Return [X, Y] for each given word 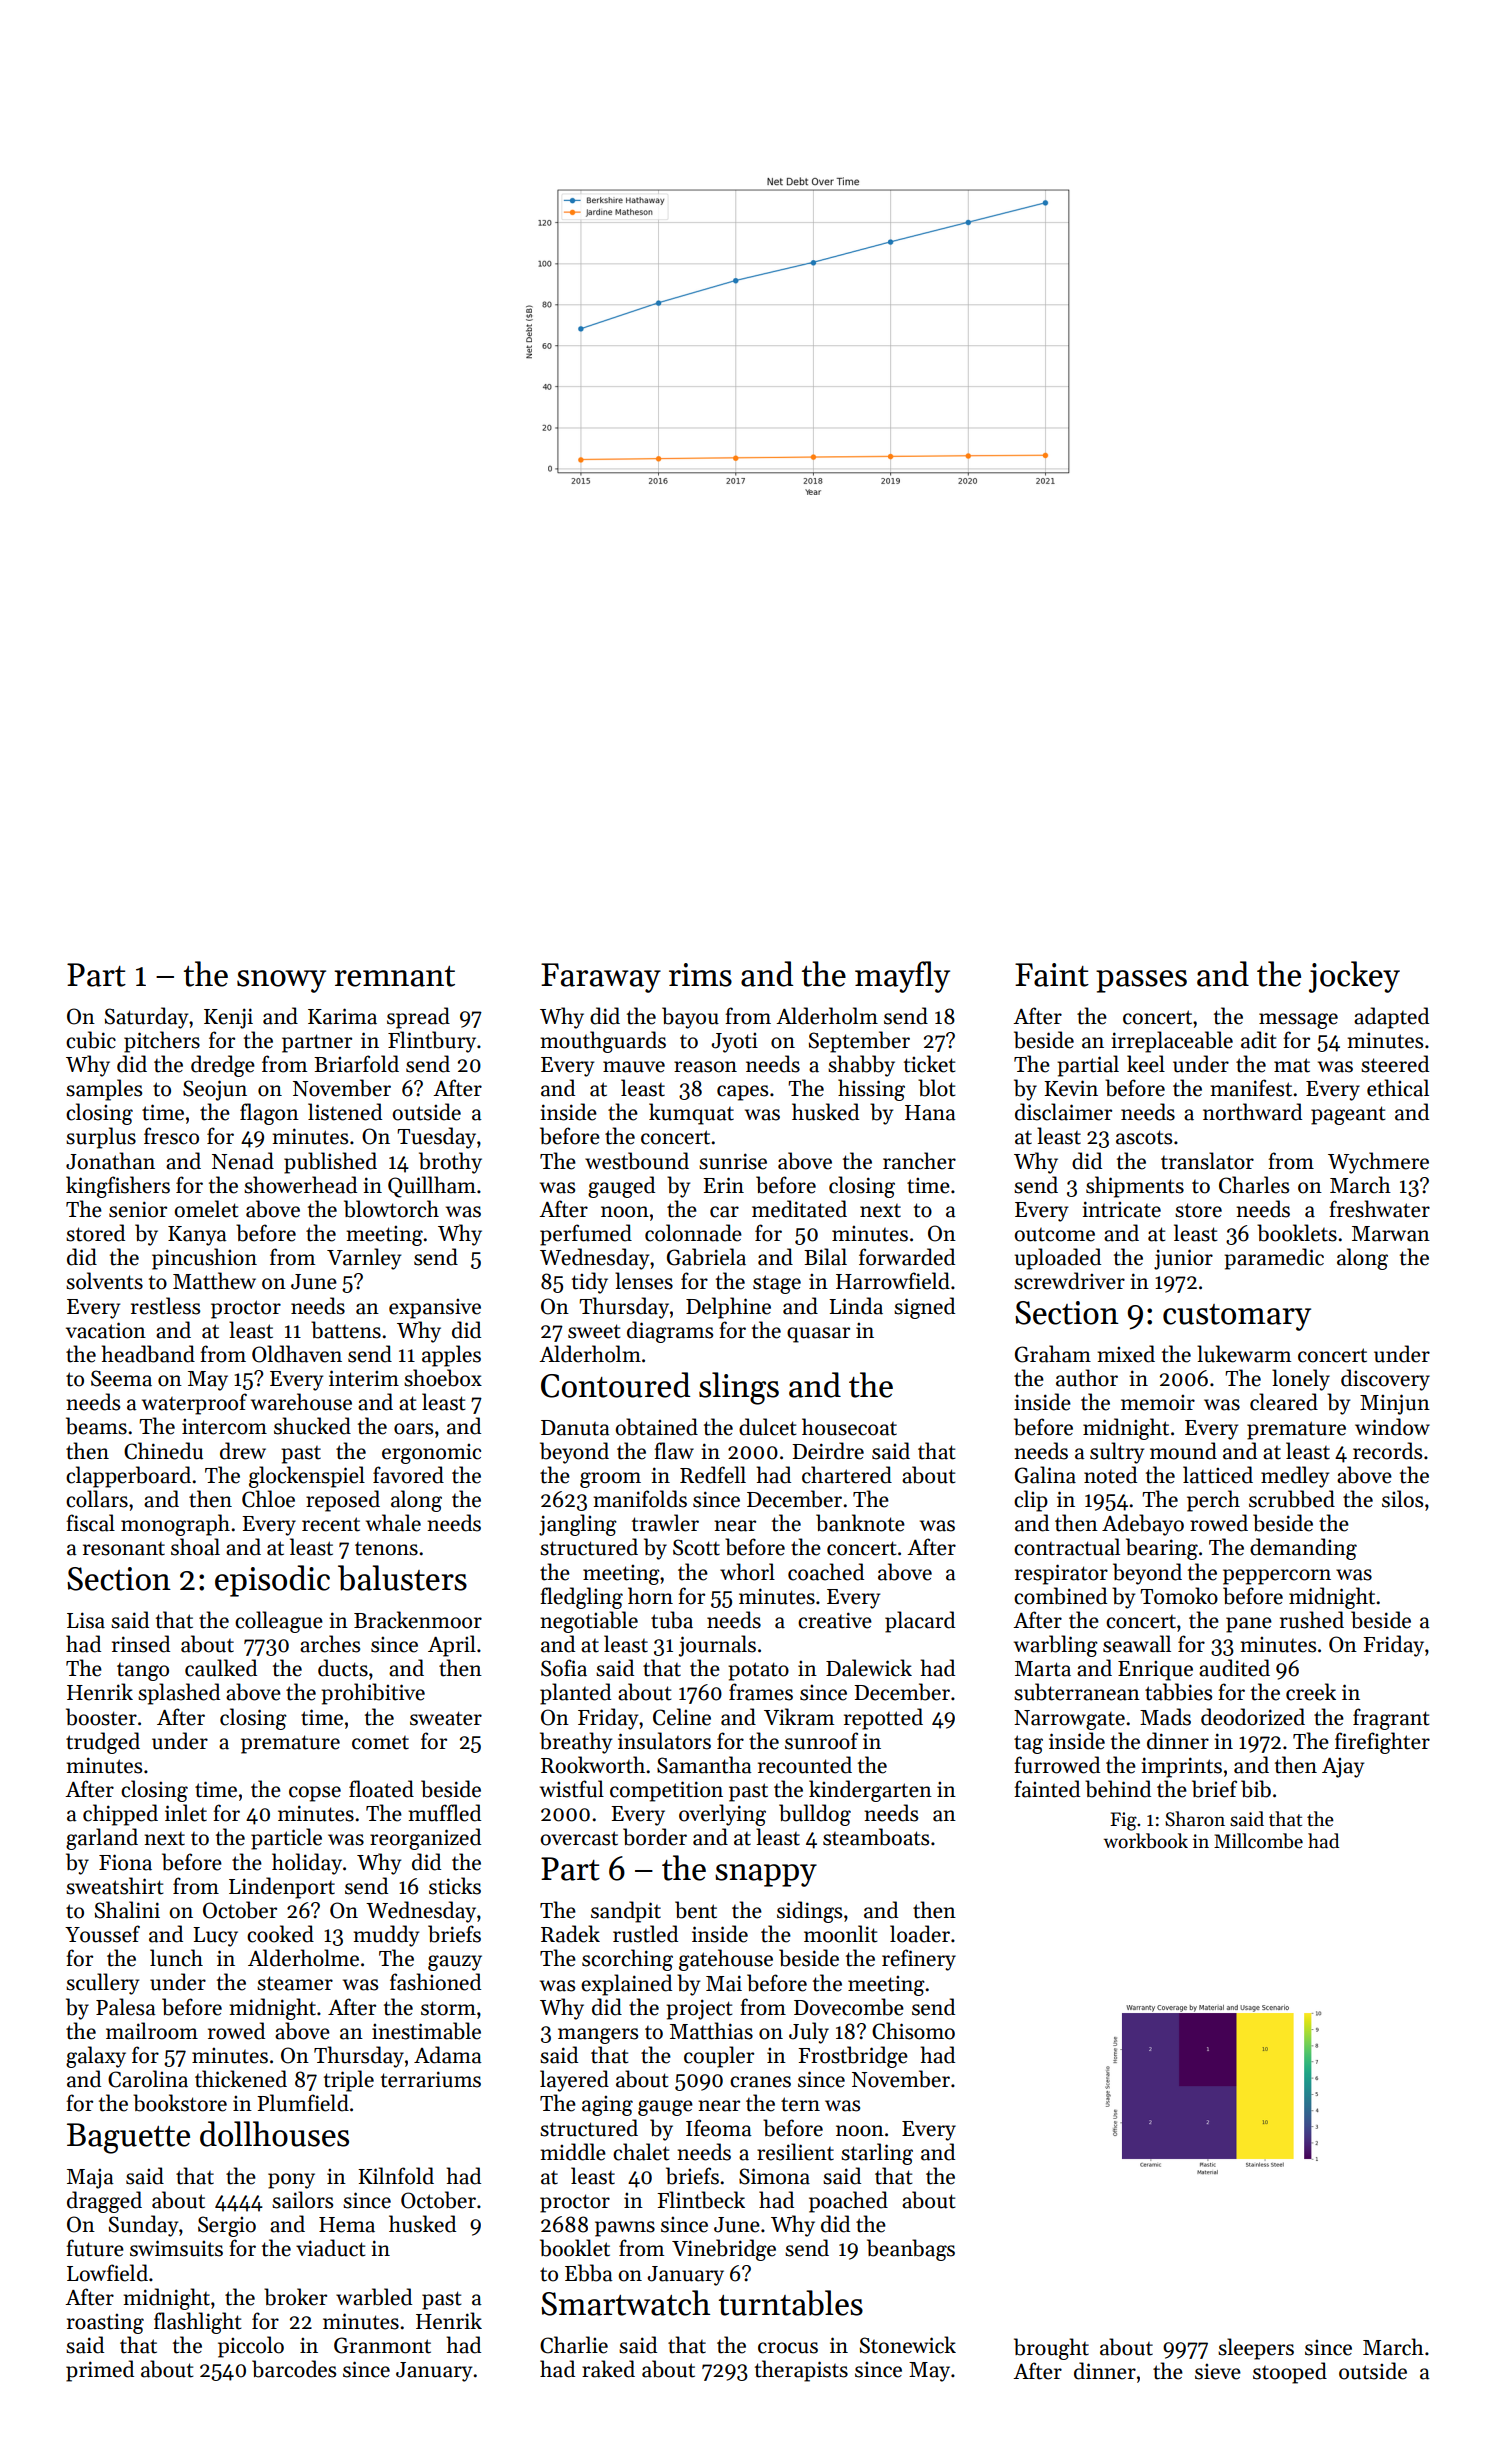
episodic [272, 1581]
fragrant [1391, 1719]
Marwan [1391, 1234]
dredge [223, 1066]
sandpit [626, 1912]
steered [1395, 1064]
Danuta [575, 1428]
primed [100, 2371]
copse [315, 1794]
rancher [919, 1161]
